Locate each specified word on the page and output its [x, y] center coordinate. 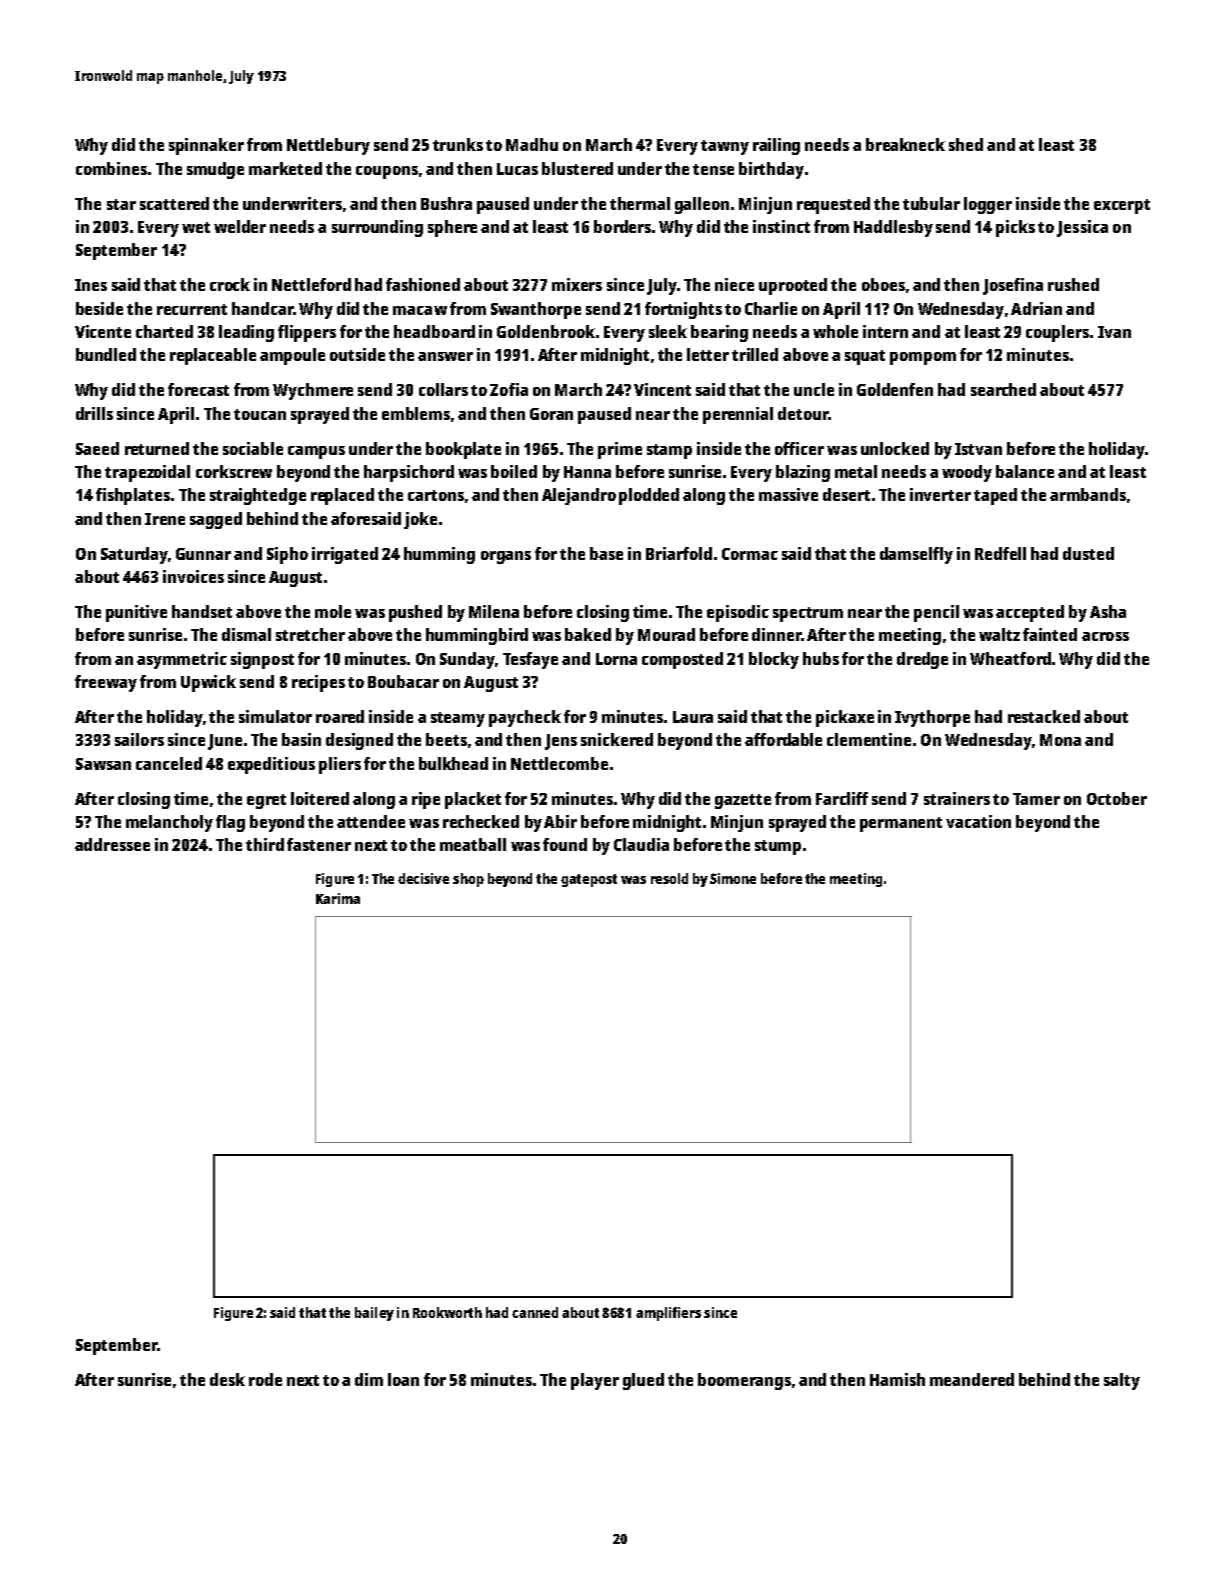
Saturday [134, 555]
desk [227, 1379]
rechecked [481, 821]
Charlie [771, 308]
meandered [972, 1379]
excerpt [1122, 206]
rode [265, 1379]
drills [94, 413]
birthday [771, 170]
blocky [774, 660]
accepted [1030, 613]
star [121, 204]
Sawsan [103, 764]
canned [535, 1312]
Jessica [1082, 228]
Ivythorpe [932, 718]
